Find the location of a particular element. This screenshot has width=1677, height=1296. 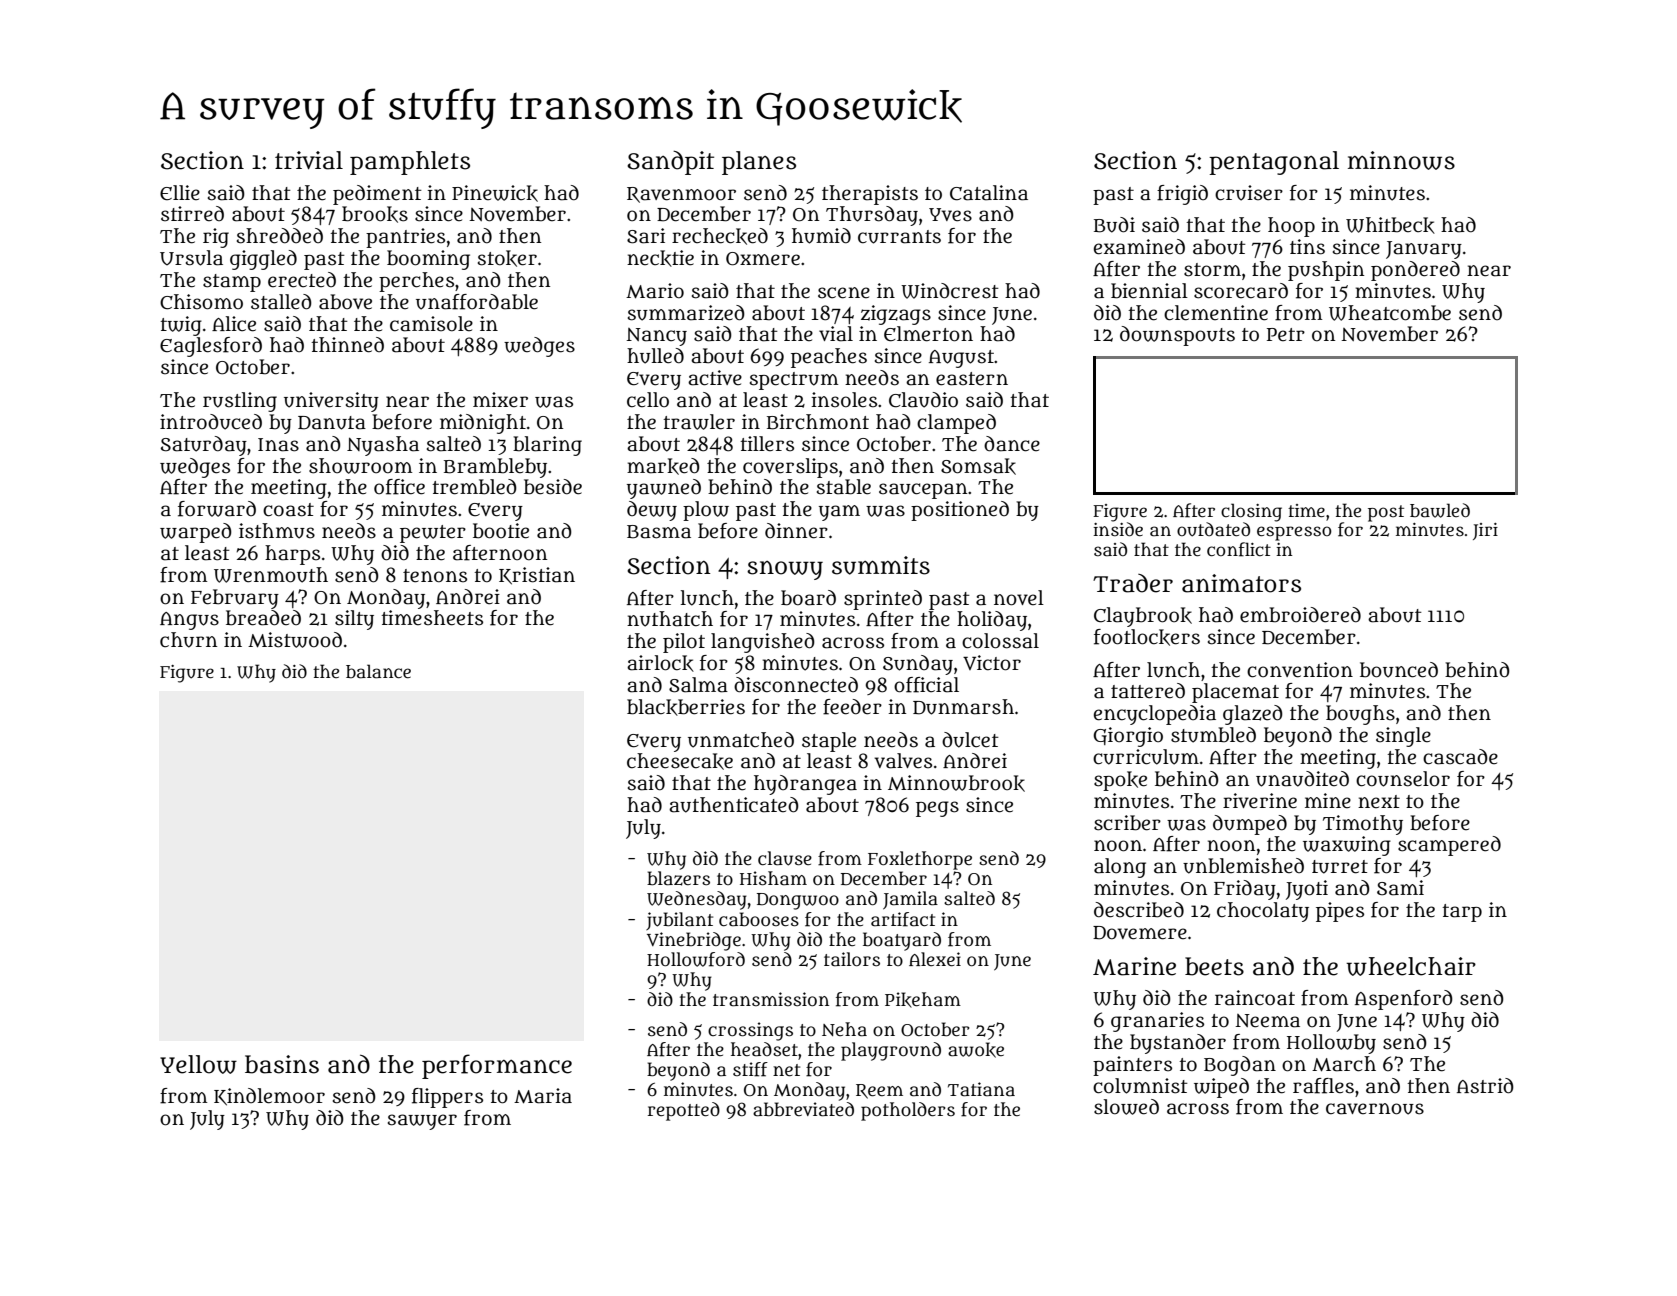

planes is located at coordinates (759, 163).
